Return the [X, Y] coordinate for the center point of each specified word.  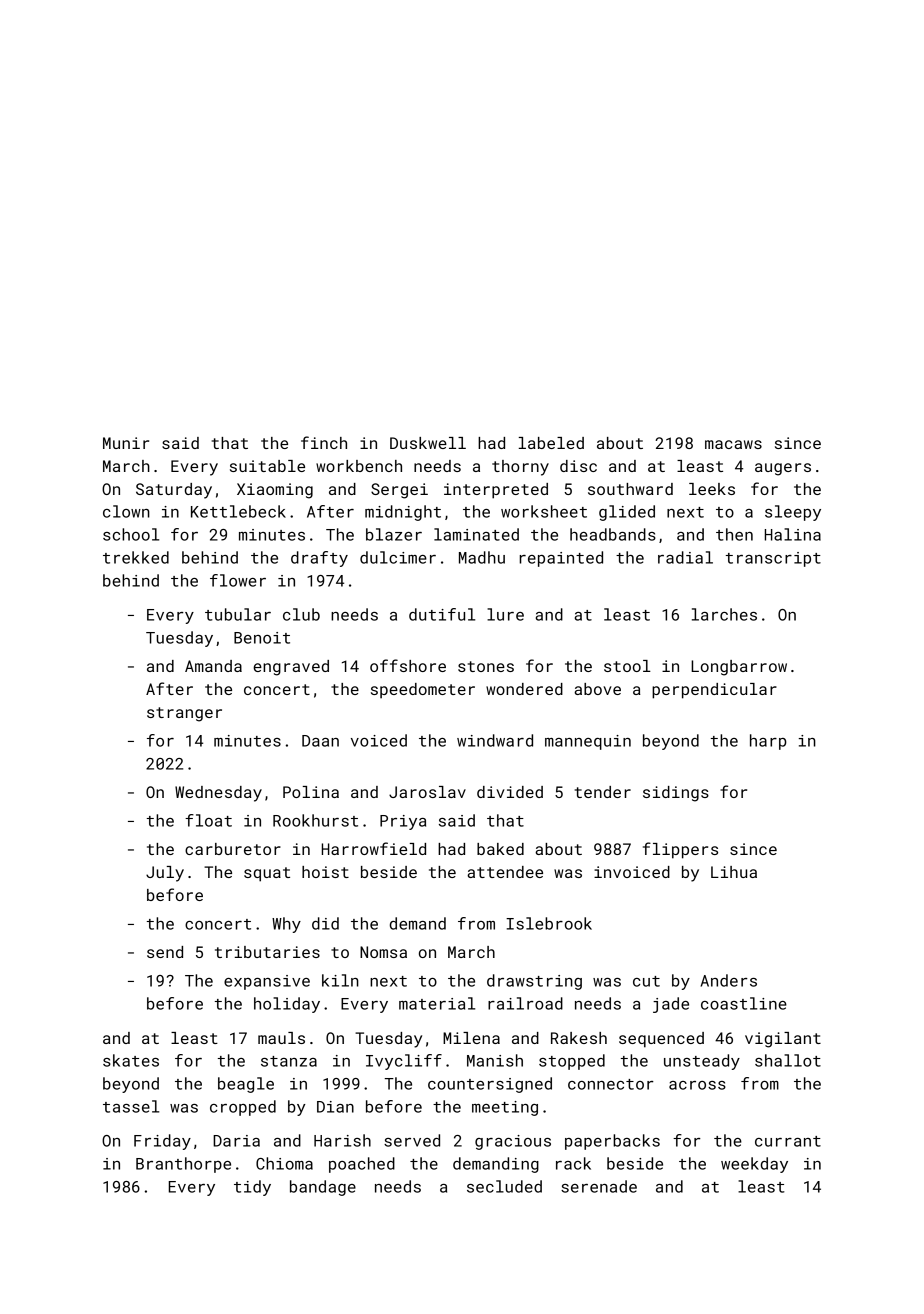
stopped [572, 1062]
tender [603, 792]
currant [788, 1141]
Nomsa [383, 952]
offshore [408, 665]
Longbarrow [739, 668]
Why [286, 925]
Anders [729, 980]
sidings [676, 794]
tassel [131, 1106]
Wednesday [218, 794]
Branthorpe [183, 1165]
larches [724, 614]
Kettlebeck [238, 511]
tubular [238, 614]
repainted [561, 559]
